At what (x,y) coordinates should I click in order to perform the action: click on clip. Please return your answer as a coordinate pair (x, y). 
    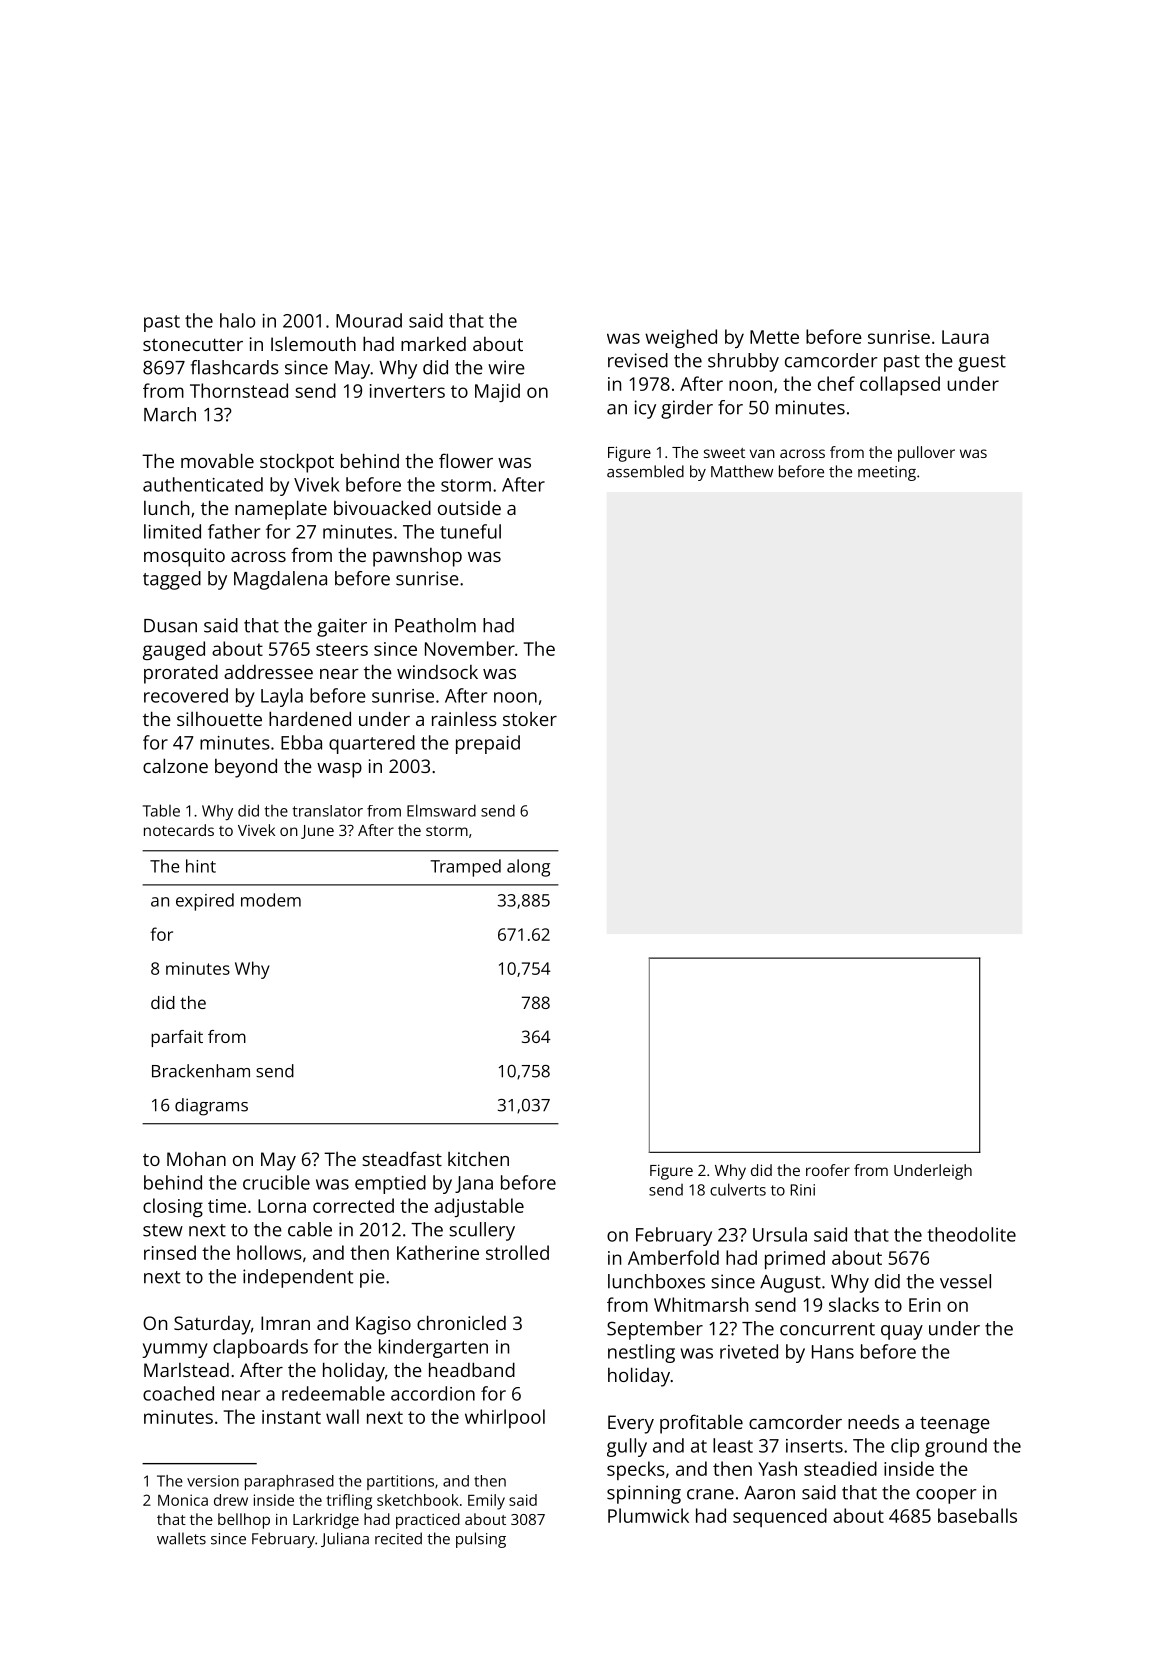
    Looking at the image, I should click on (905, 1447).
